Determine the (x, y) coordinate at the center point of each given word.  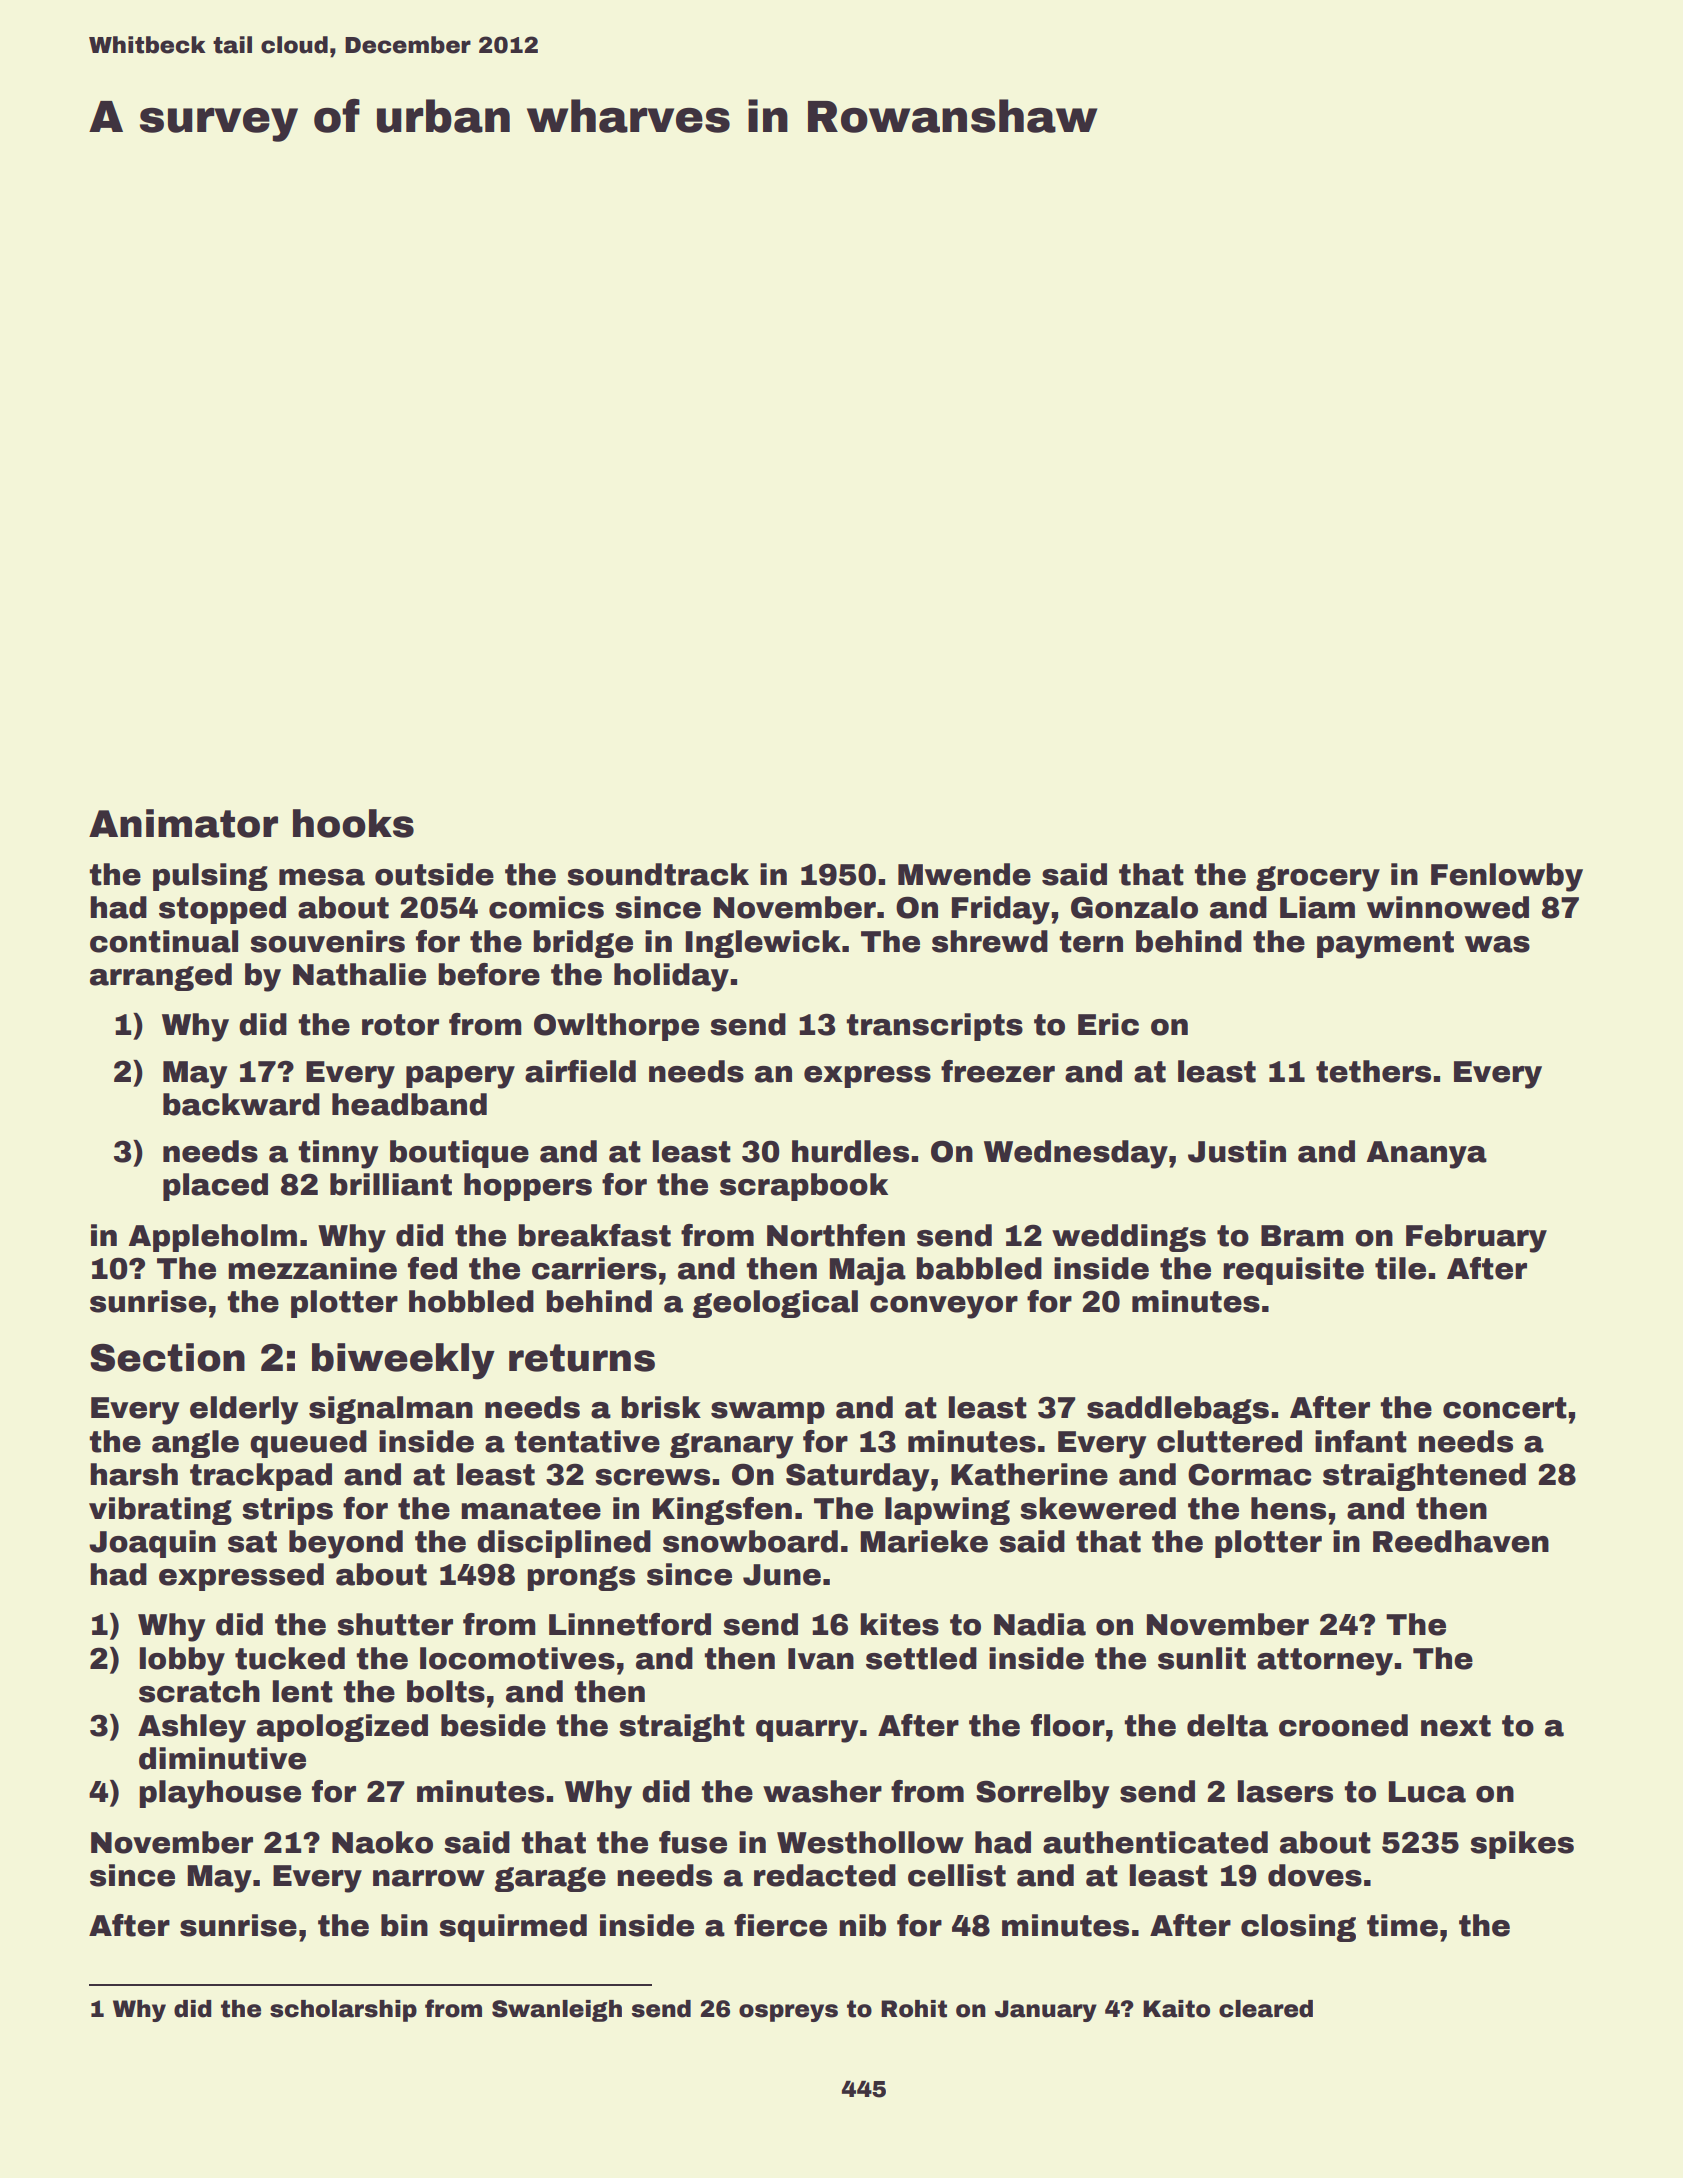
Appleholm (213, 1238)
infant (1361, 1441)
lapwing (947, 1511)
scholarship (343, 2011)
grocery (1318, 879)
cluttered (1229, 1441)
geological (775, 1304)
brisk (661, 1407)
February (1476, 1238)
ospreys (788, 2013)
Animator (183, 823)
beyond (346, 1544)
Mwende (964, 874)
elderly (244, 1410)
